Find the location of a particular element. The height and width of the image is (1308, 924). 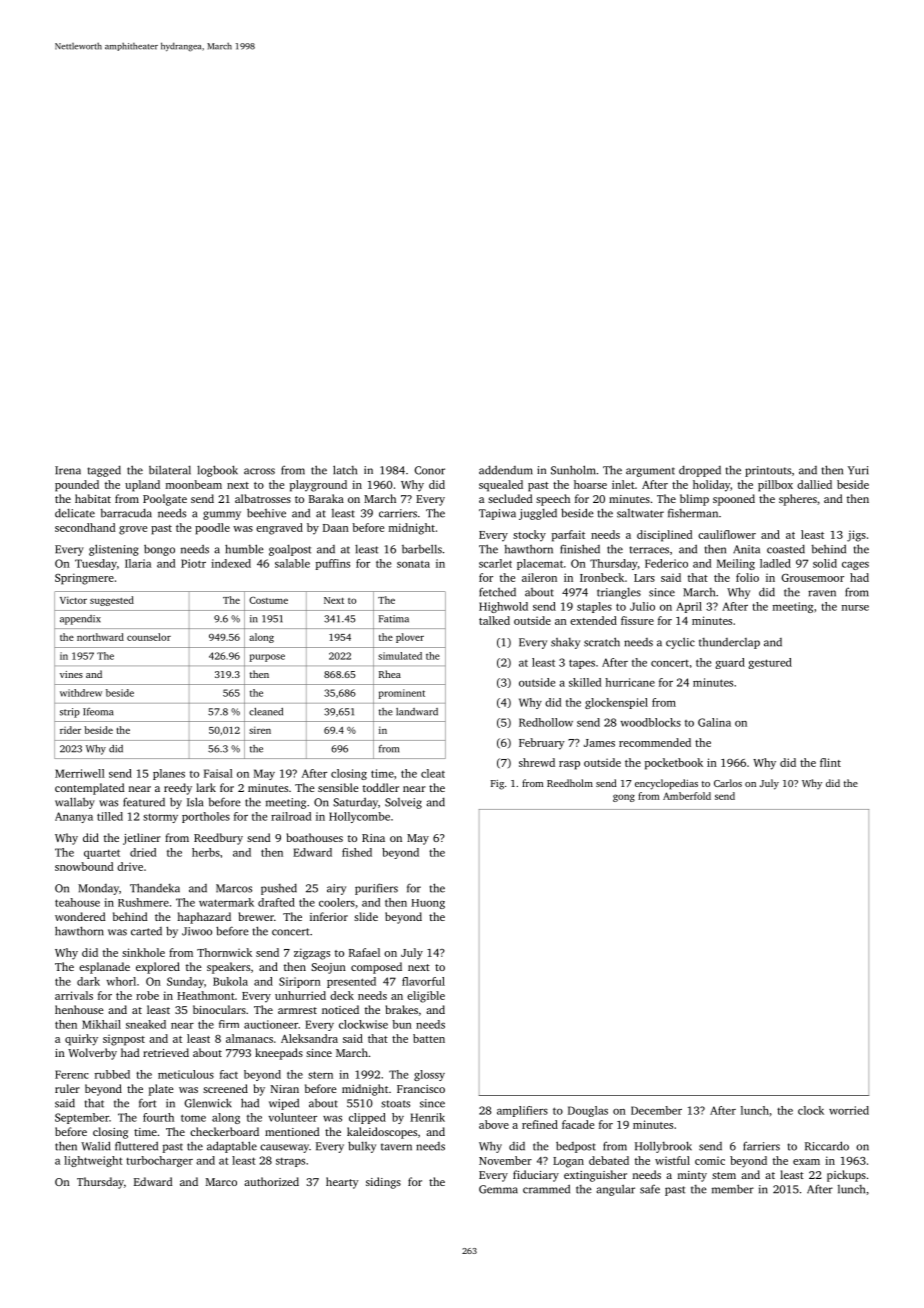

adaptable is located at coordinates (232, 1147).
